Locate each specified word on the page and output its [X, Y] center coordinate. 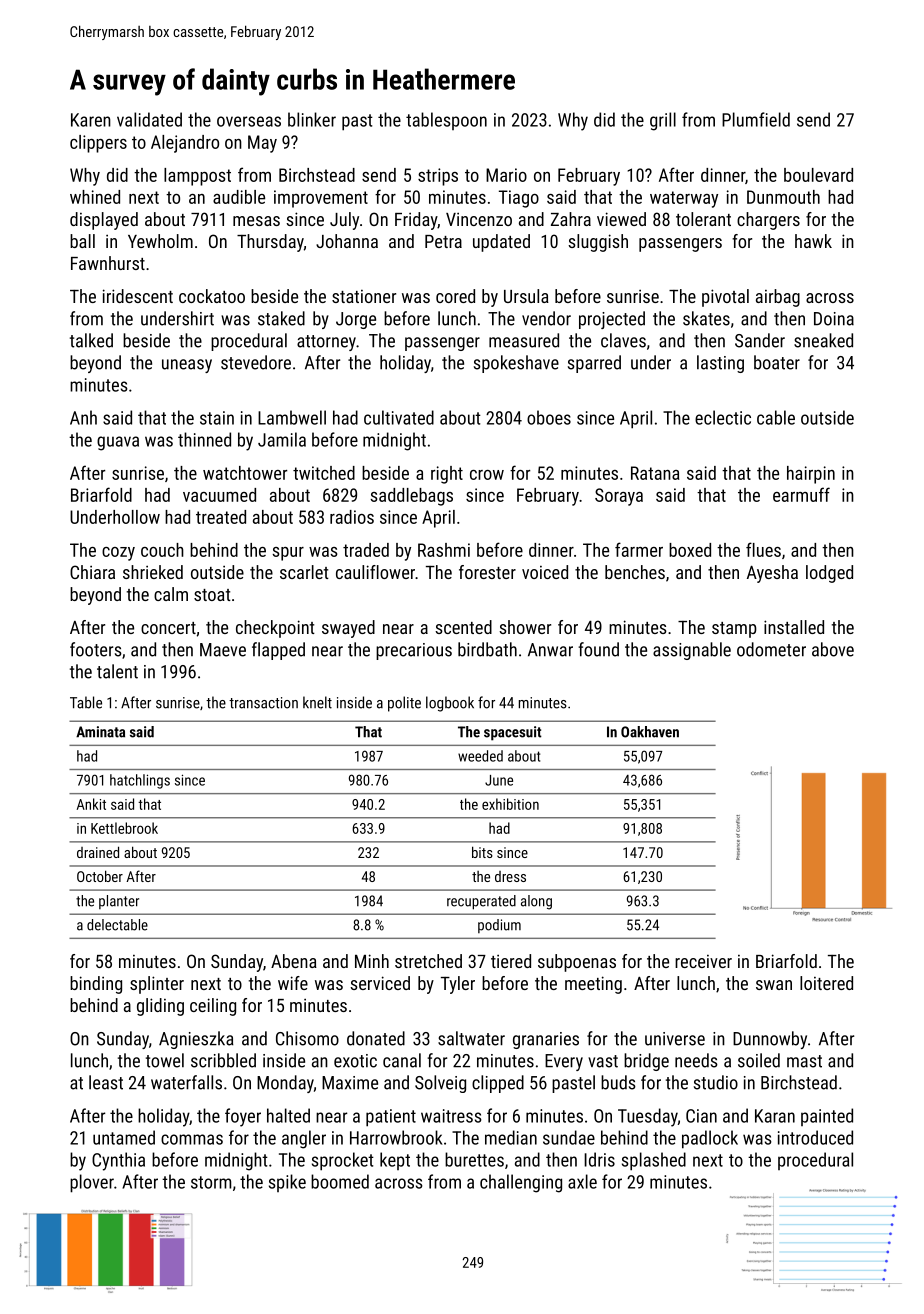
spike [287, 1183]
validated [149, 119]
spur [288, 554]
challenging [521, 1183]
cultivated [399, 417]
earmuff [801, 494]
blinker [312, 119]
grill [663, 121]
